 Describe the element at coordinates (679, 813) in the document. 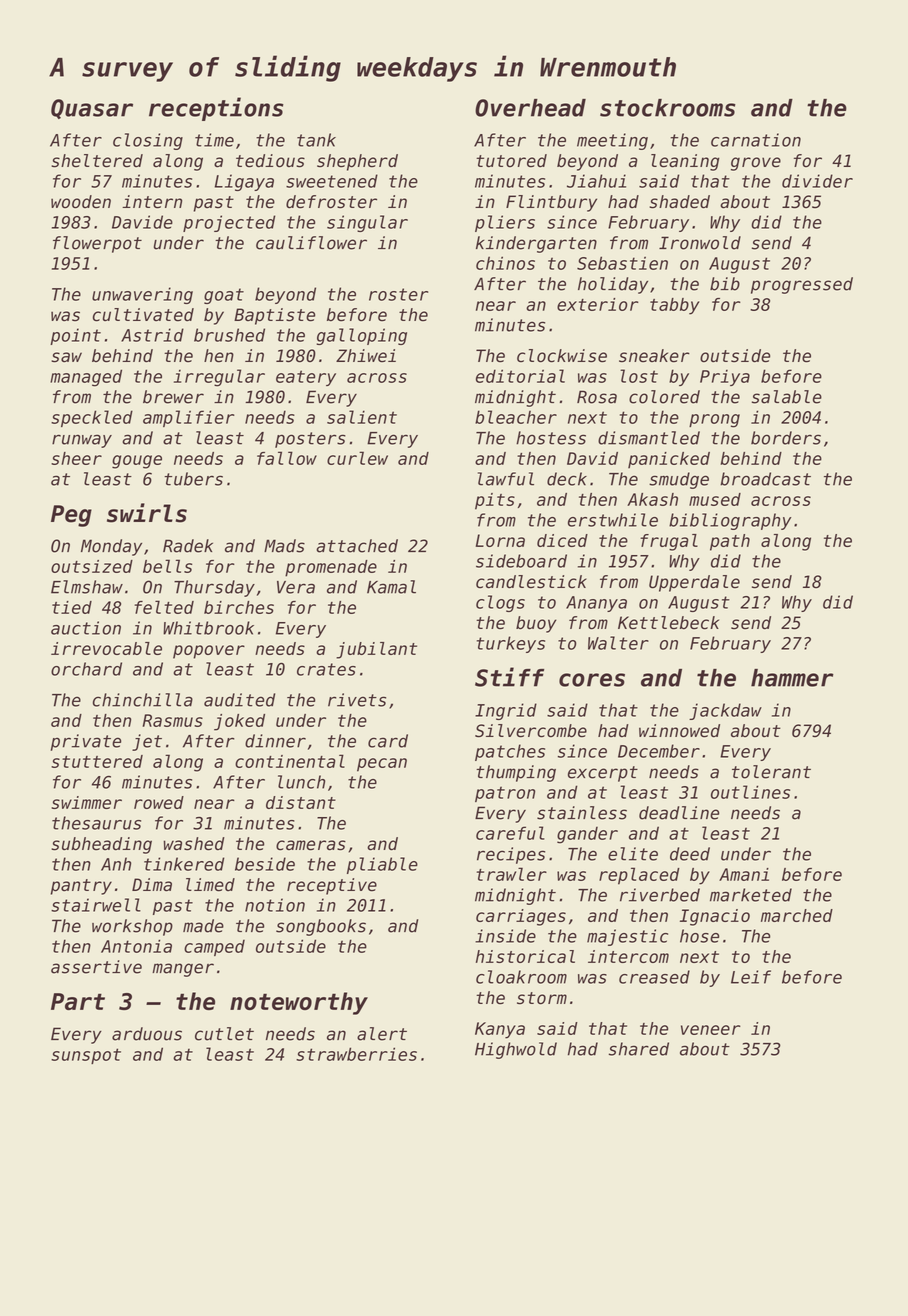

I see `deadline` at that location.
